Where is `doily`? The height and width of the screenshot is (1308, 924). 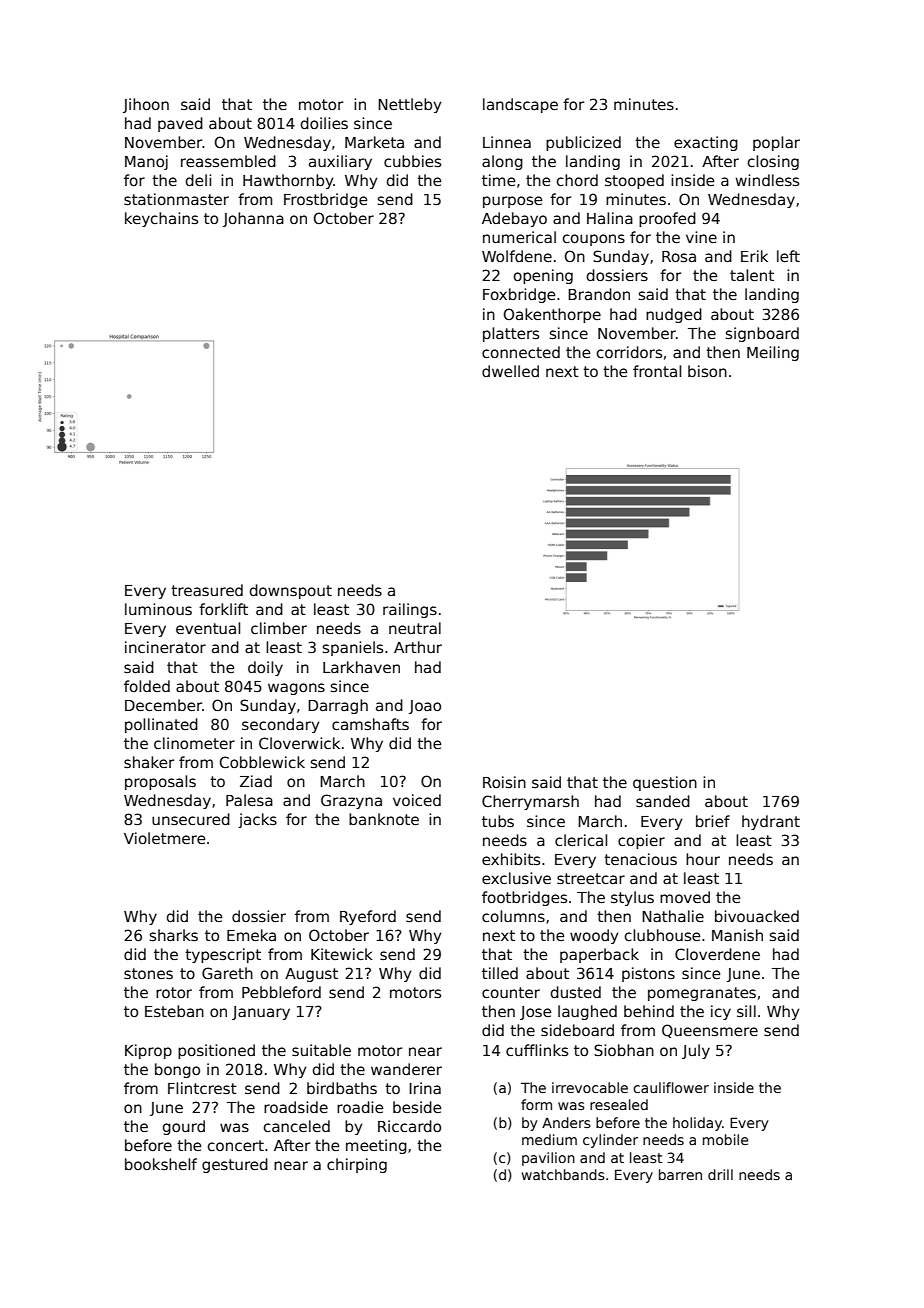 doily is located at coordinates (265, 668).
